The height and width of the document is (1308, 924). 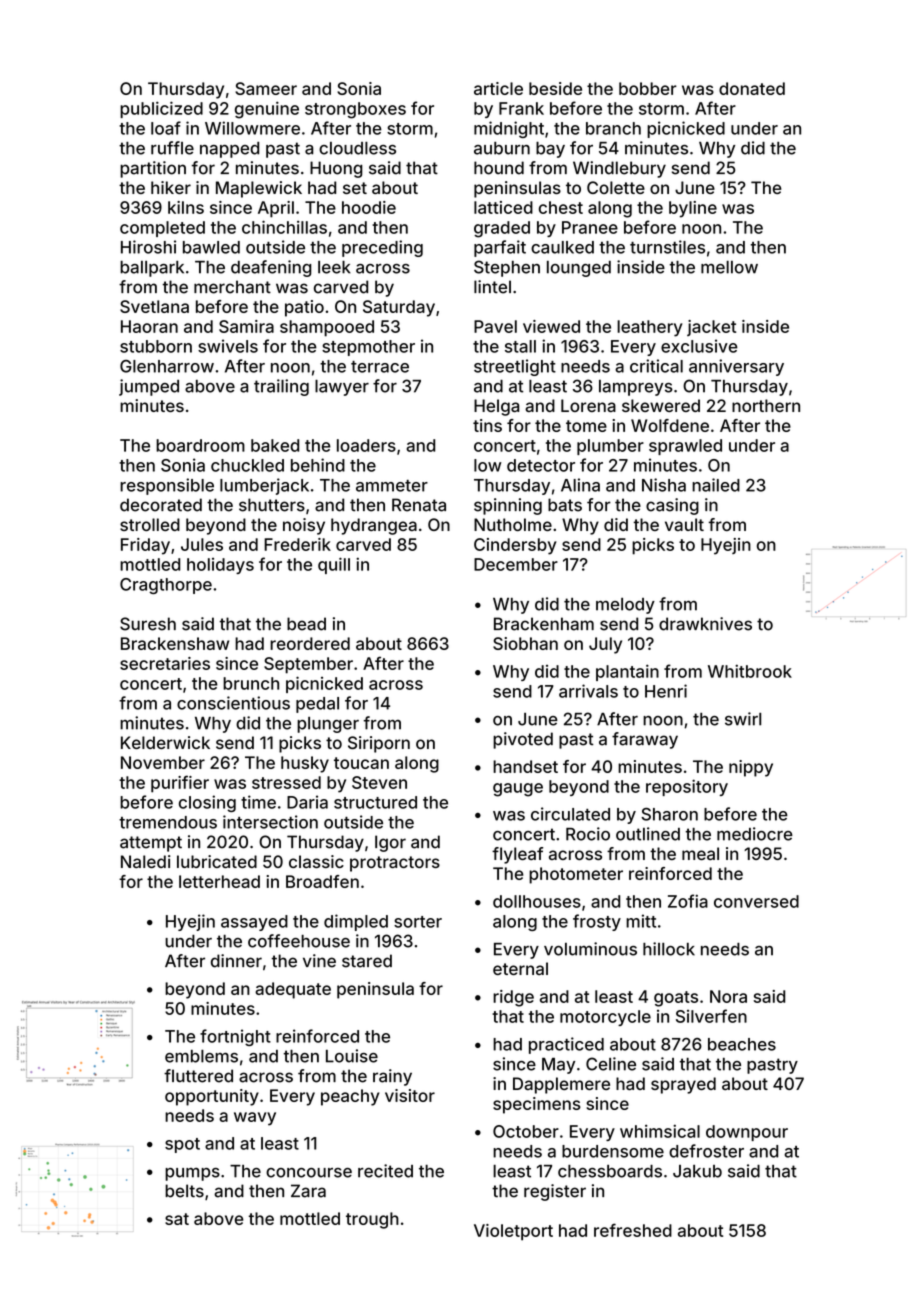 What do you see at coordinates (317, 705) in the document?
I see `pedal` at bounding box center [317, 705].
